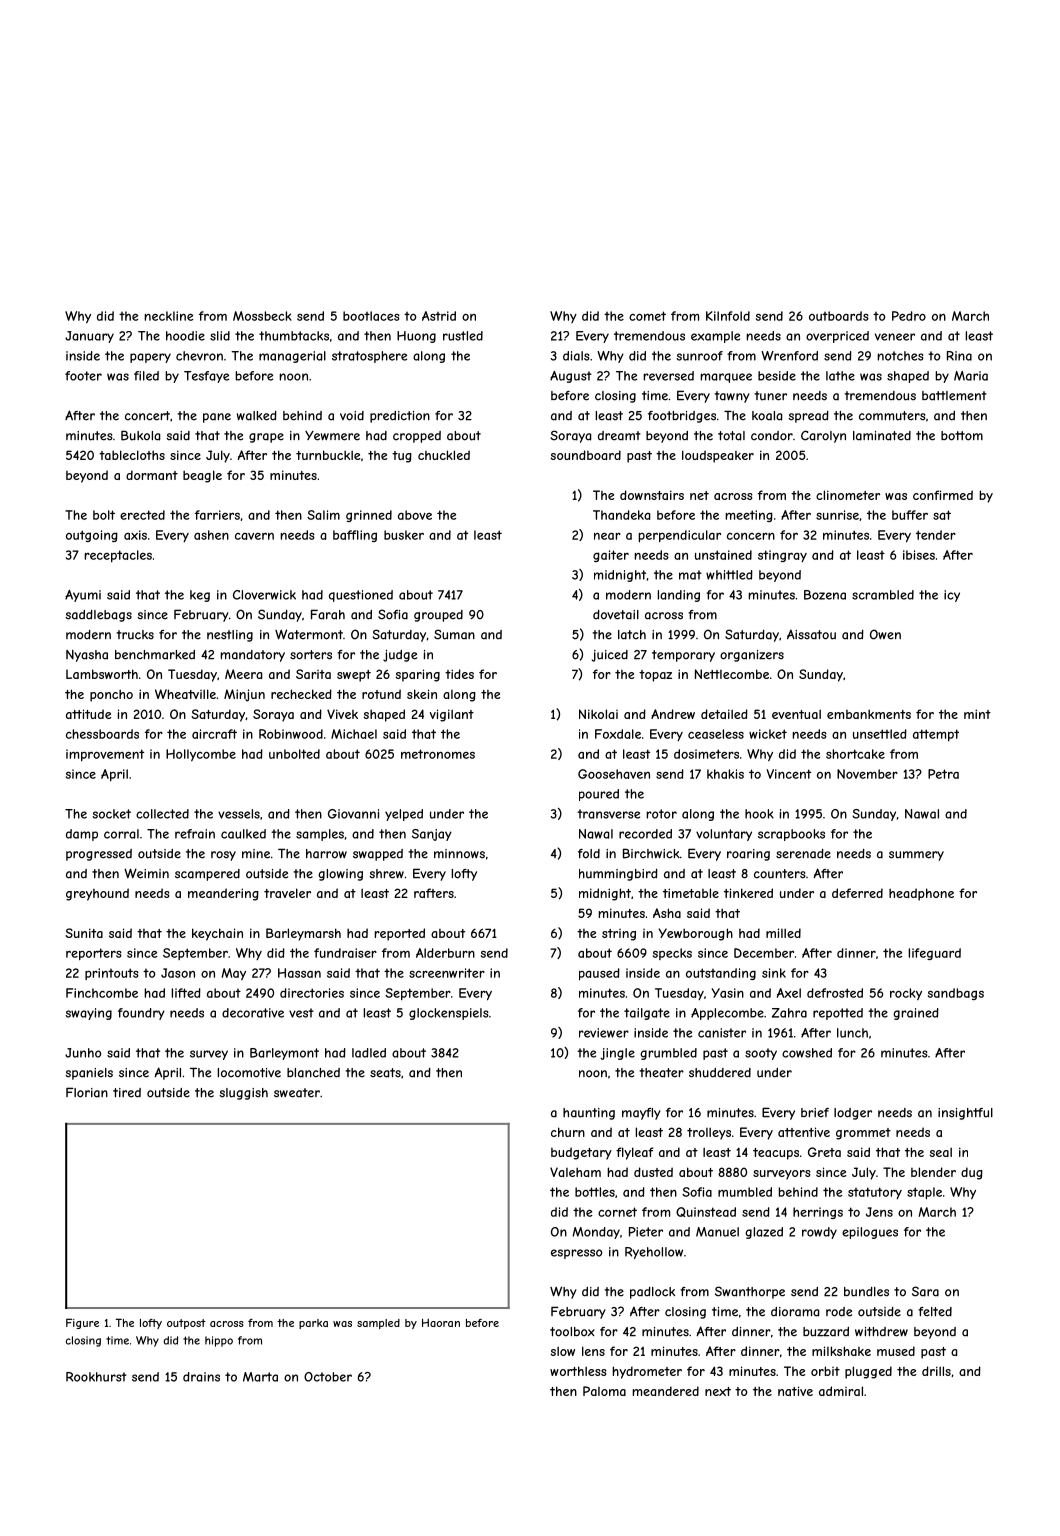 The height and width of the screenshot is (1536, 1060). Describe the element at coordinates (223, 894) in the screenshot. I see `meandering` at that location.
